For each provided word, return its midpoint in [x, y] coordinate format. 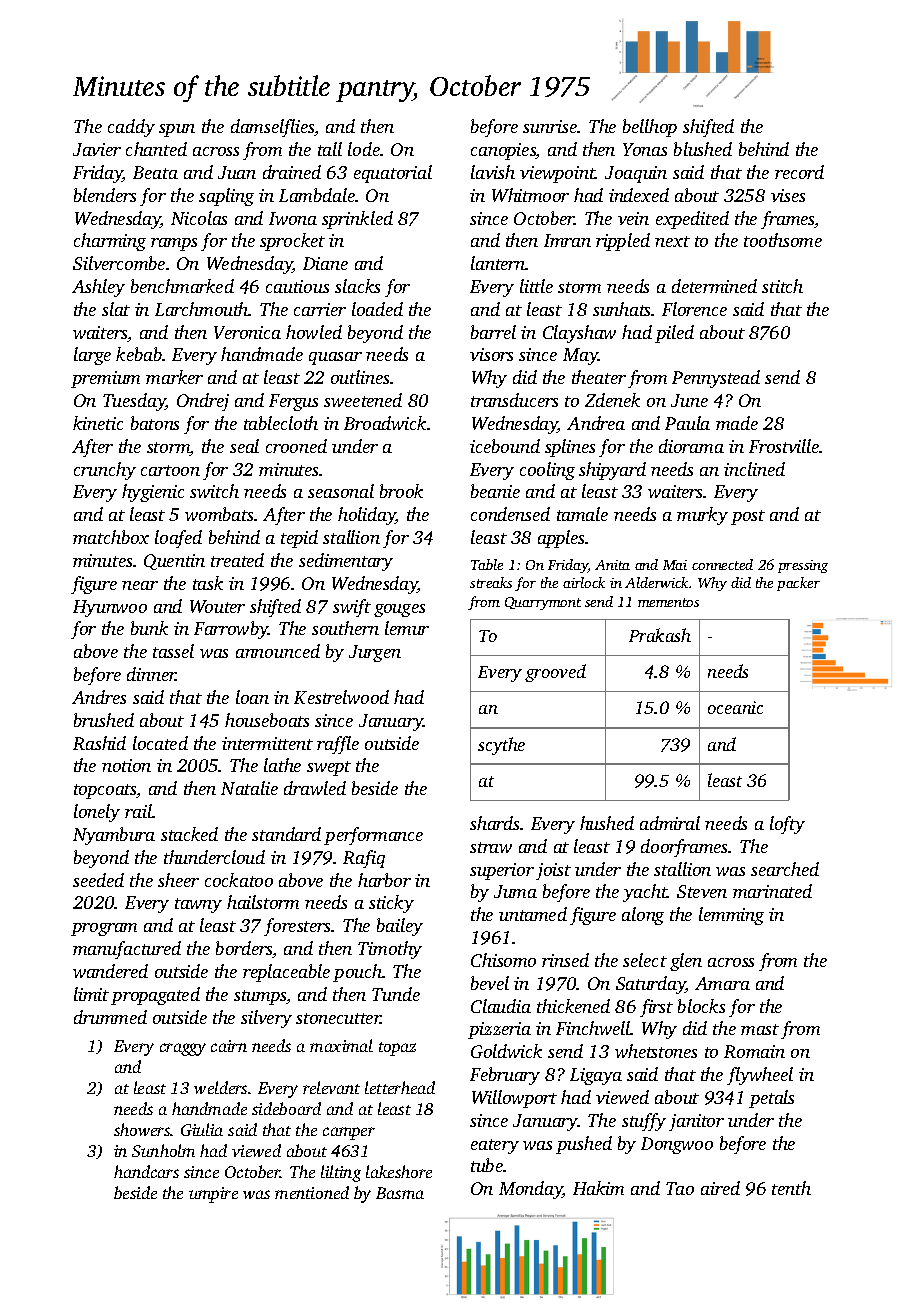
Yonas [645, 149]
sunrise [550, 126]
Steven [702, 891]
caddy [131, 128]
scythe [501, 746]
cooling [547, 471]
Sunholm [163, 1150]
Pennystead [716, 379]
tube [487, 1165]
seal [244, 446]
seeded [98, 880]
